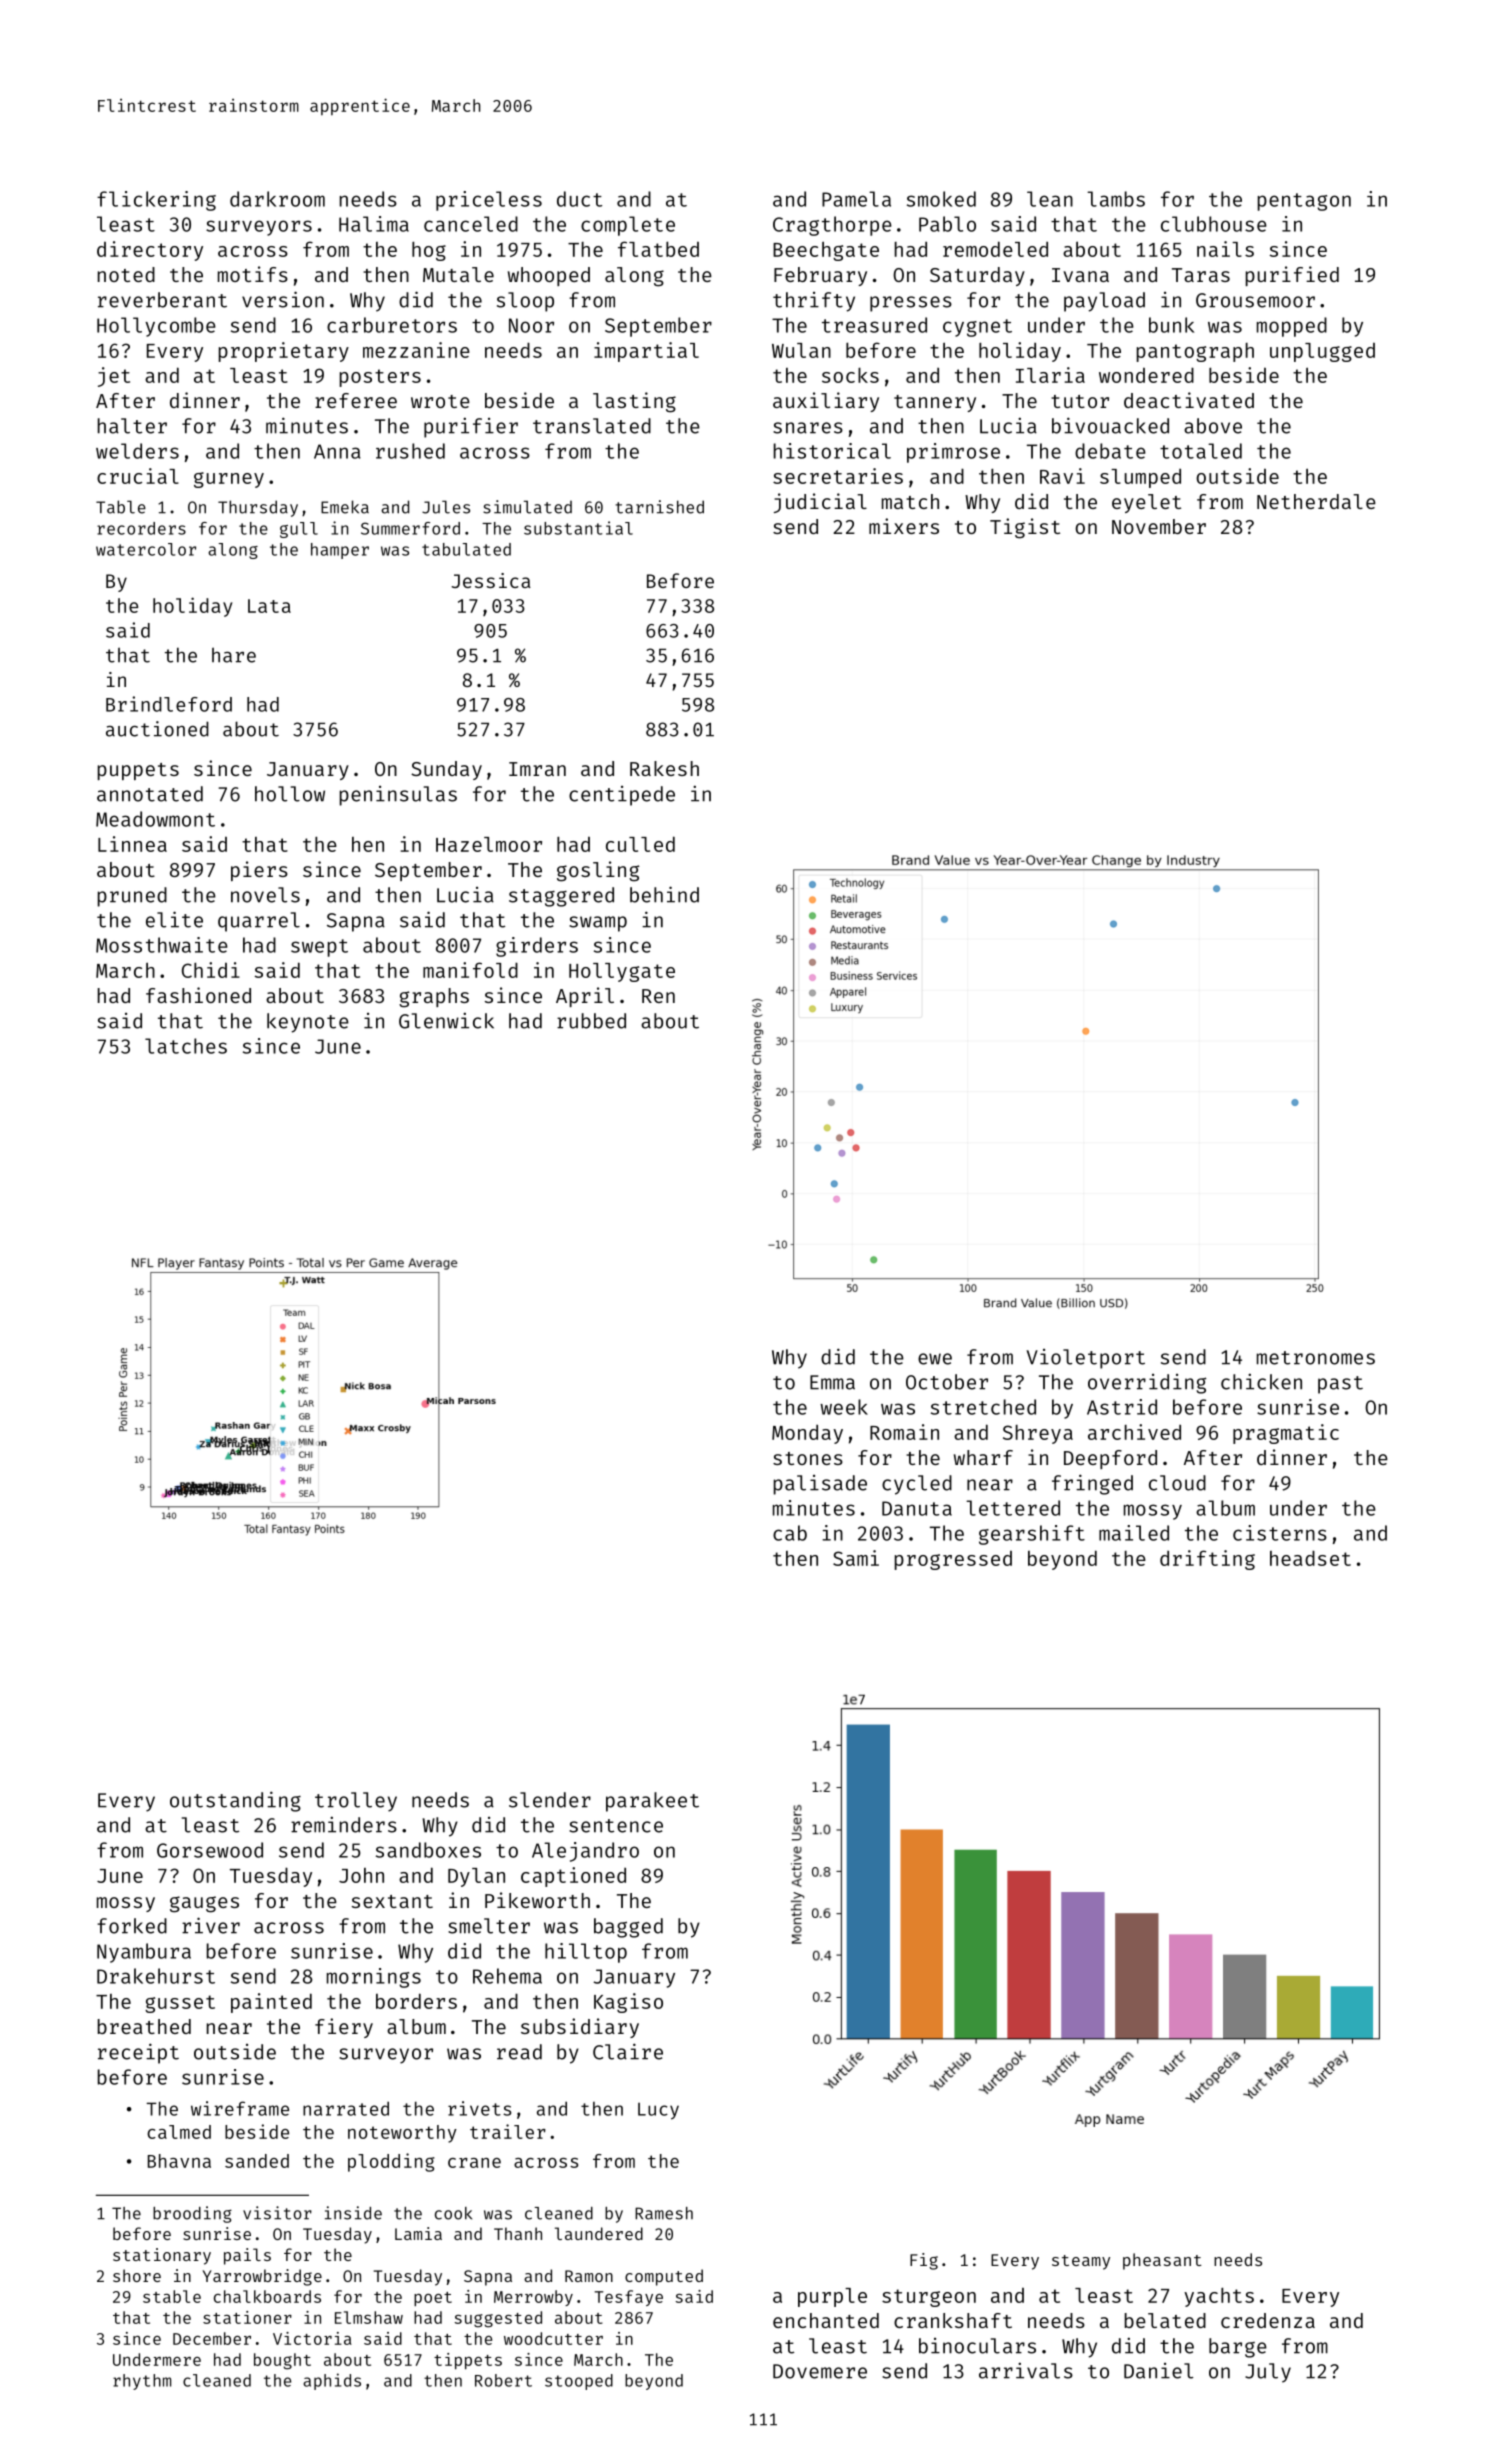 Image resolution: width=1496 pixels, height=2464 pixels. Describe the element at coordinates (591, 1021) in the page. I see `rubbed` at that location.
